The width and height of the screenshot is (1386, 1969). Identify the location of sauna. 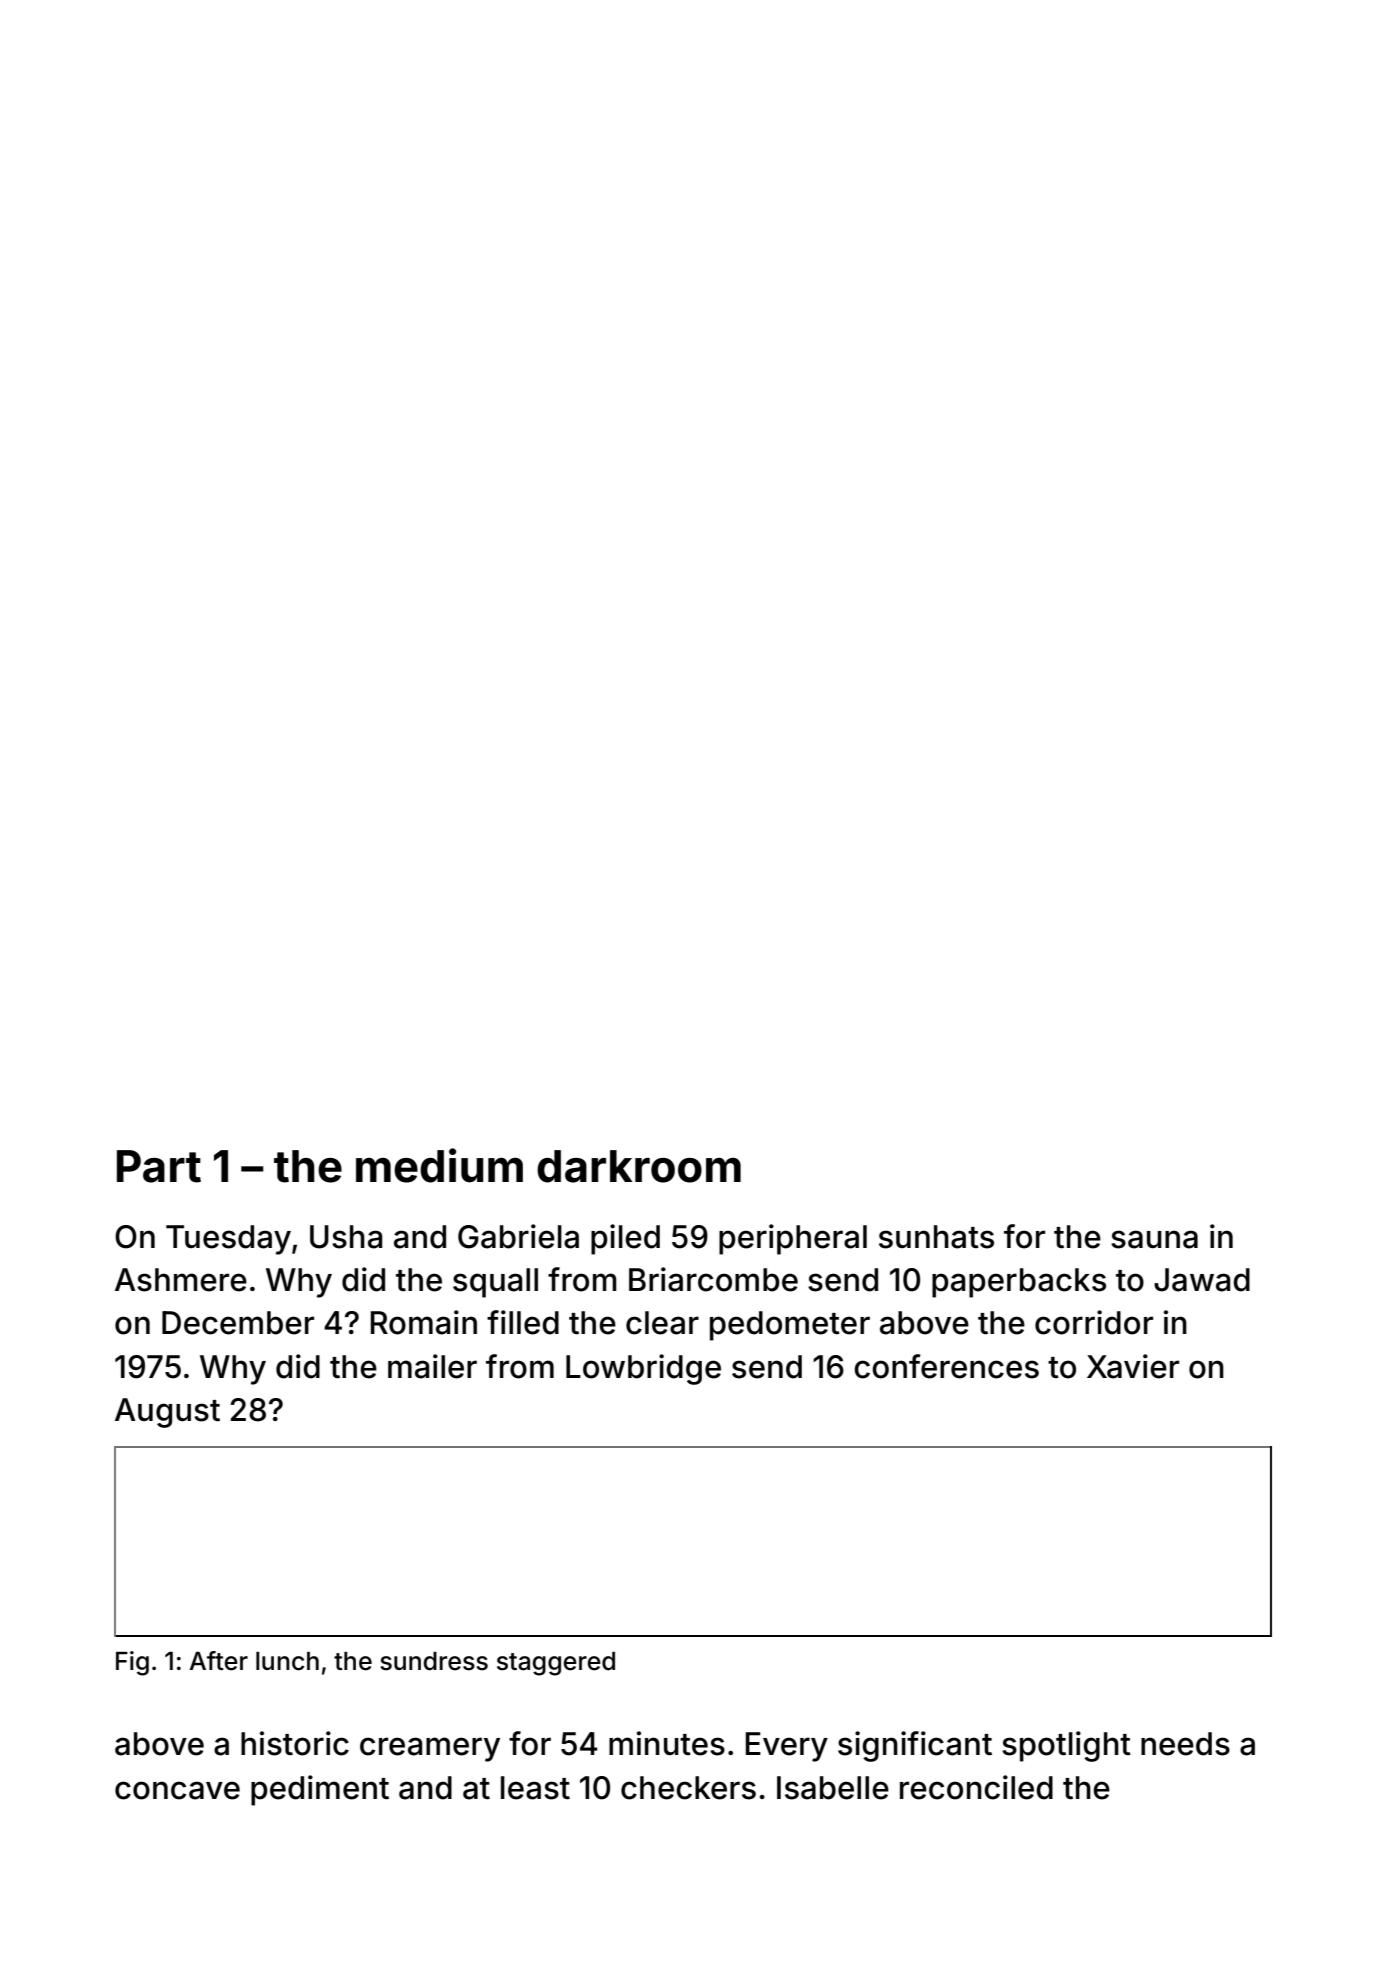
(1154, 1239).
